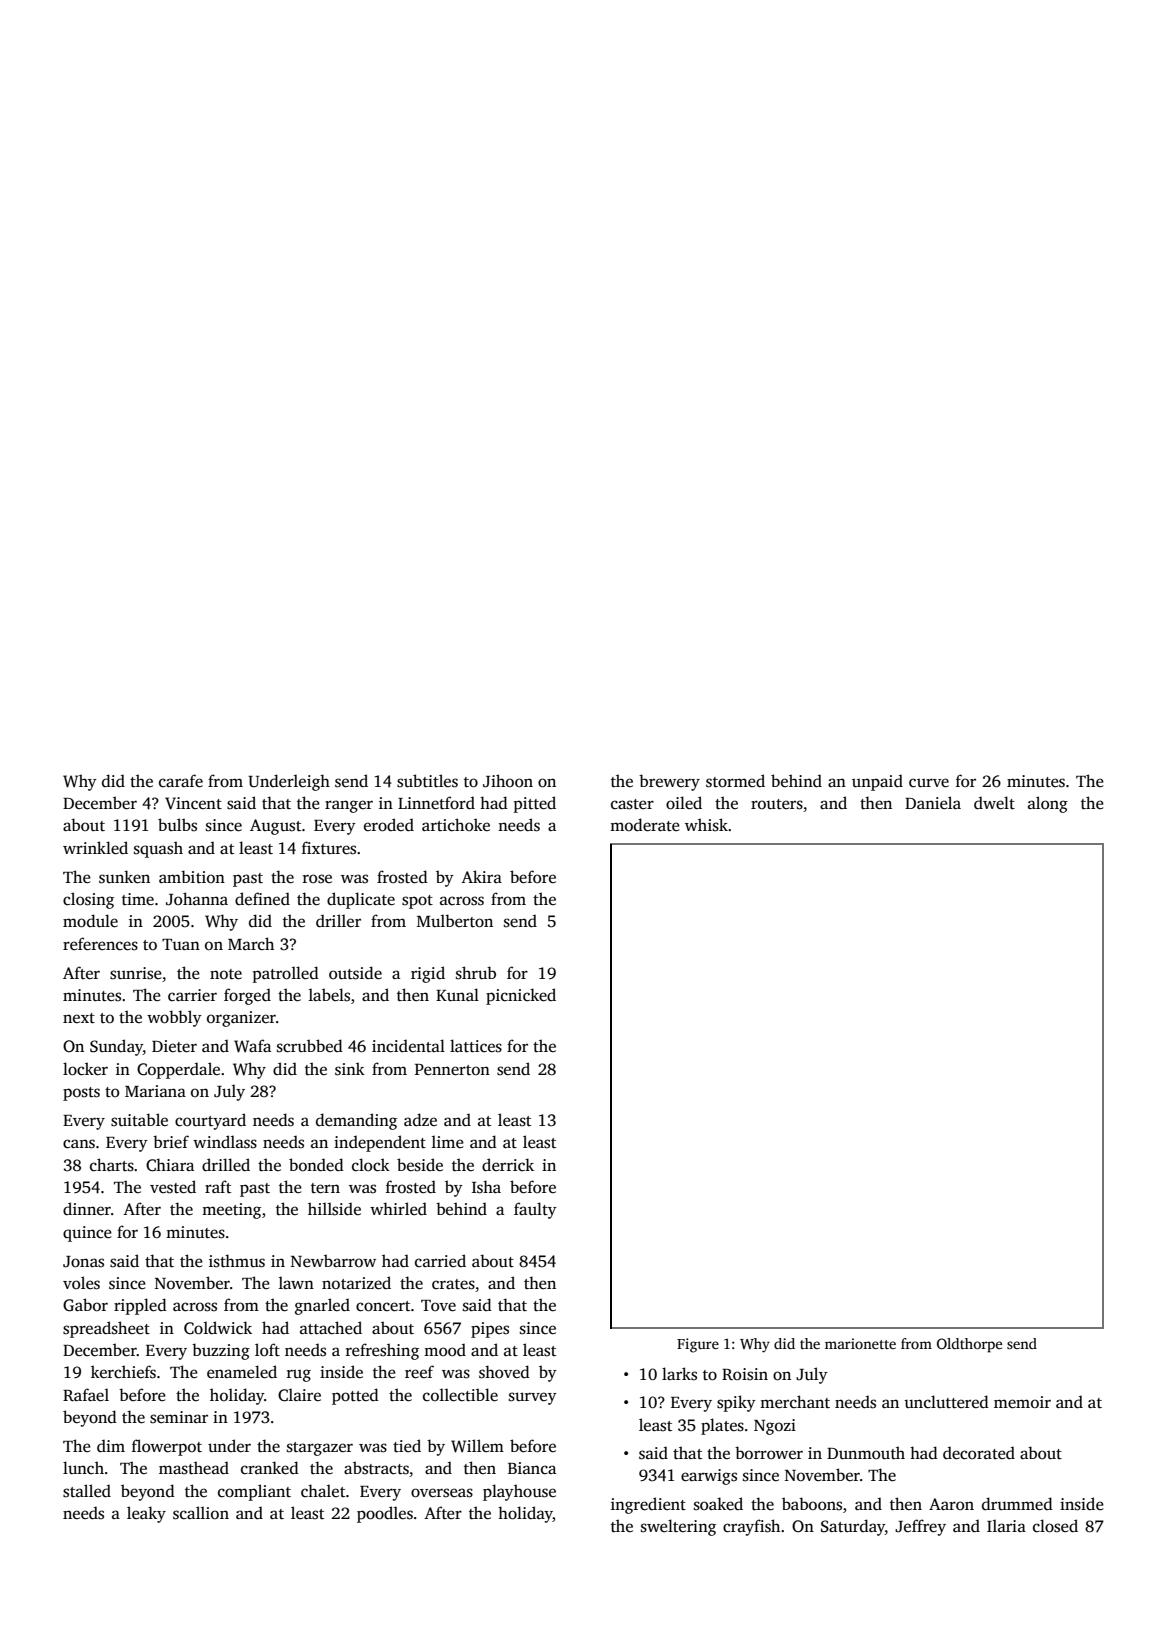 This screenshot has width=1167, height=1650. Describe the element at coordinates (389, 825) in the screenshot. I see `eroded` at that location.
